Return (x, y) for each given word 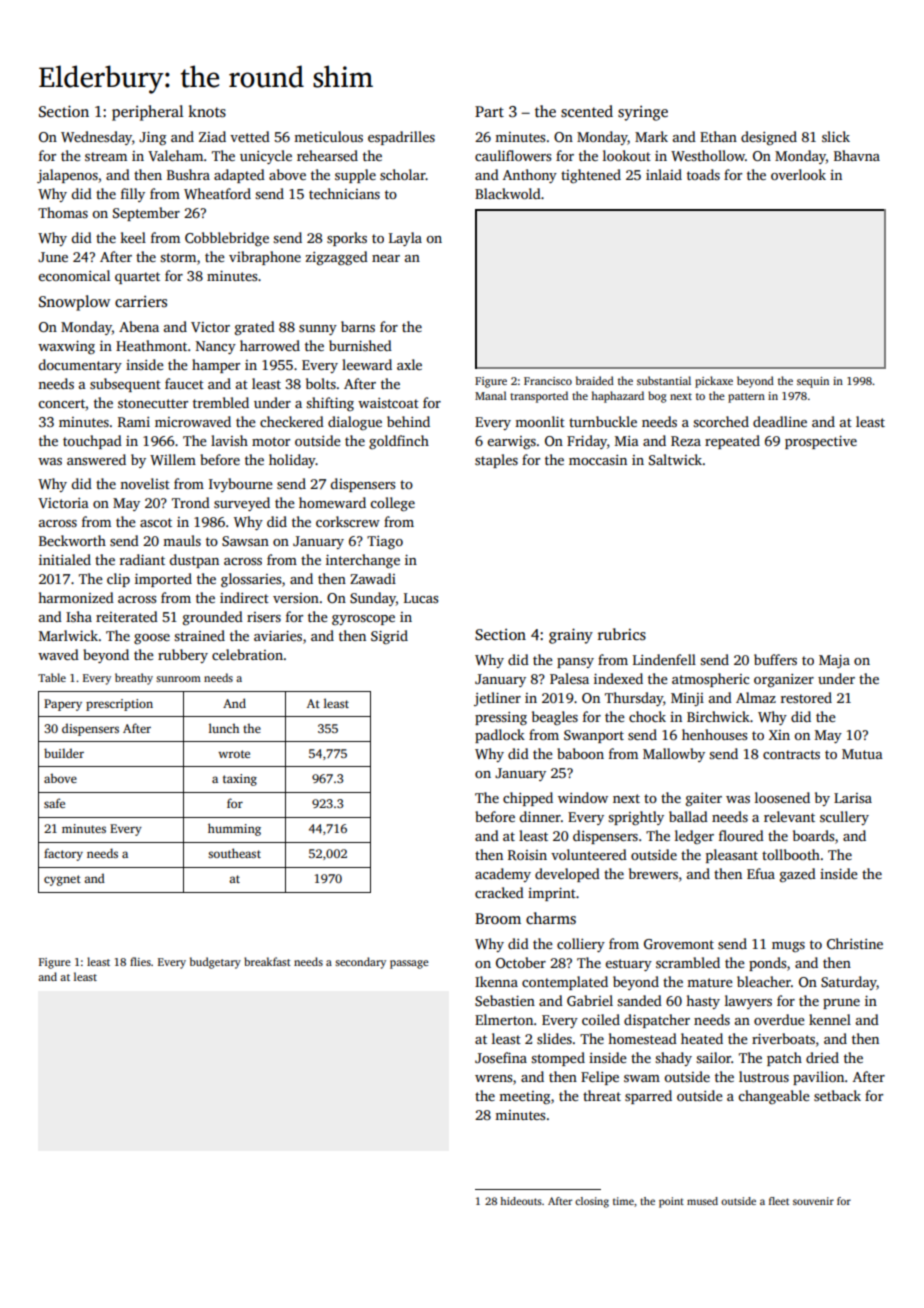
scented (587, 111)
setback (837, 1095)
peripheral (147, 113)
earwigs (511, 442)
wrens (493, 1078)
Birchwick (718, 716)
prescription (119, 705)
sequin (813, 382)
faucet (184, 383)
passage (409, 964)
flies (140, 961)
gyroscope (363, 620)
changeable (774, 1097)
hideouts (521, 1201)
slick (836, 136)
